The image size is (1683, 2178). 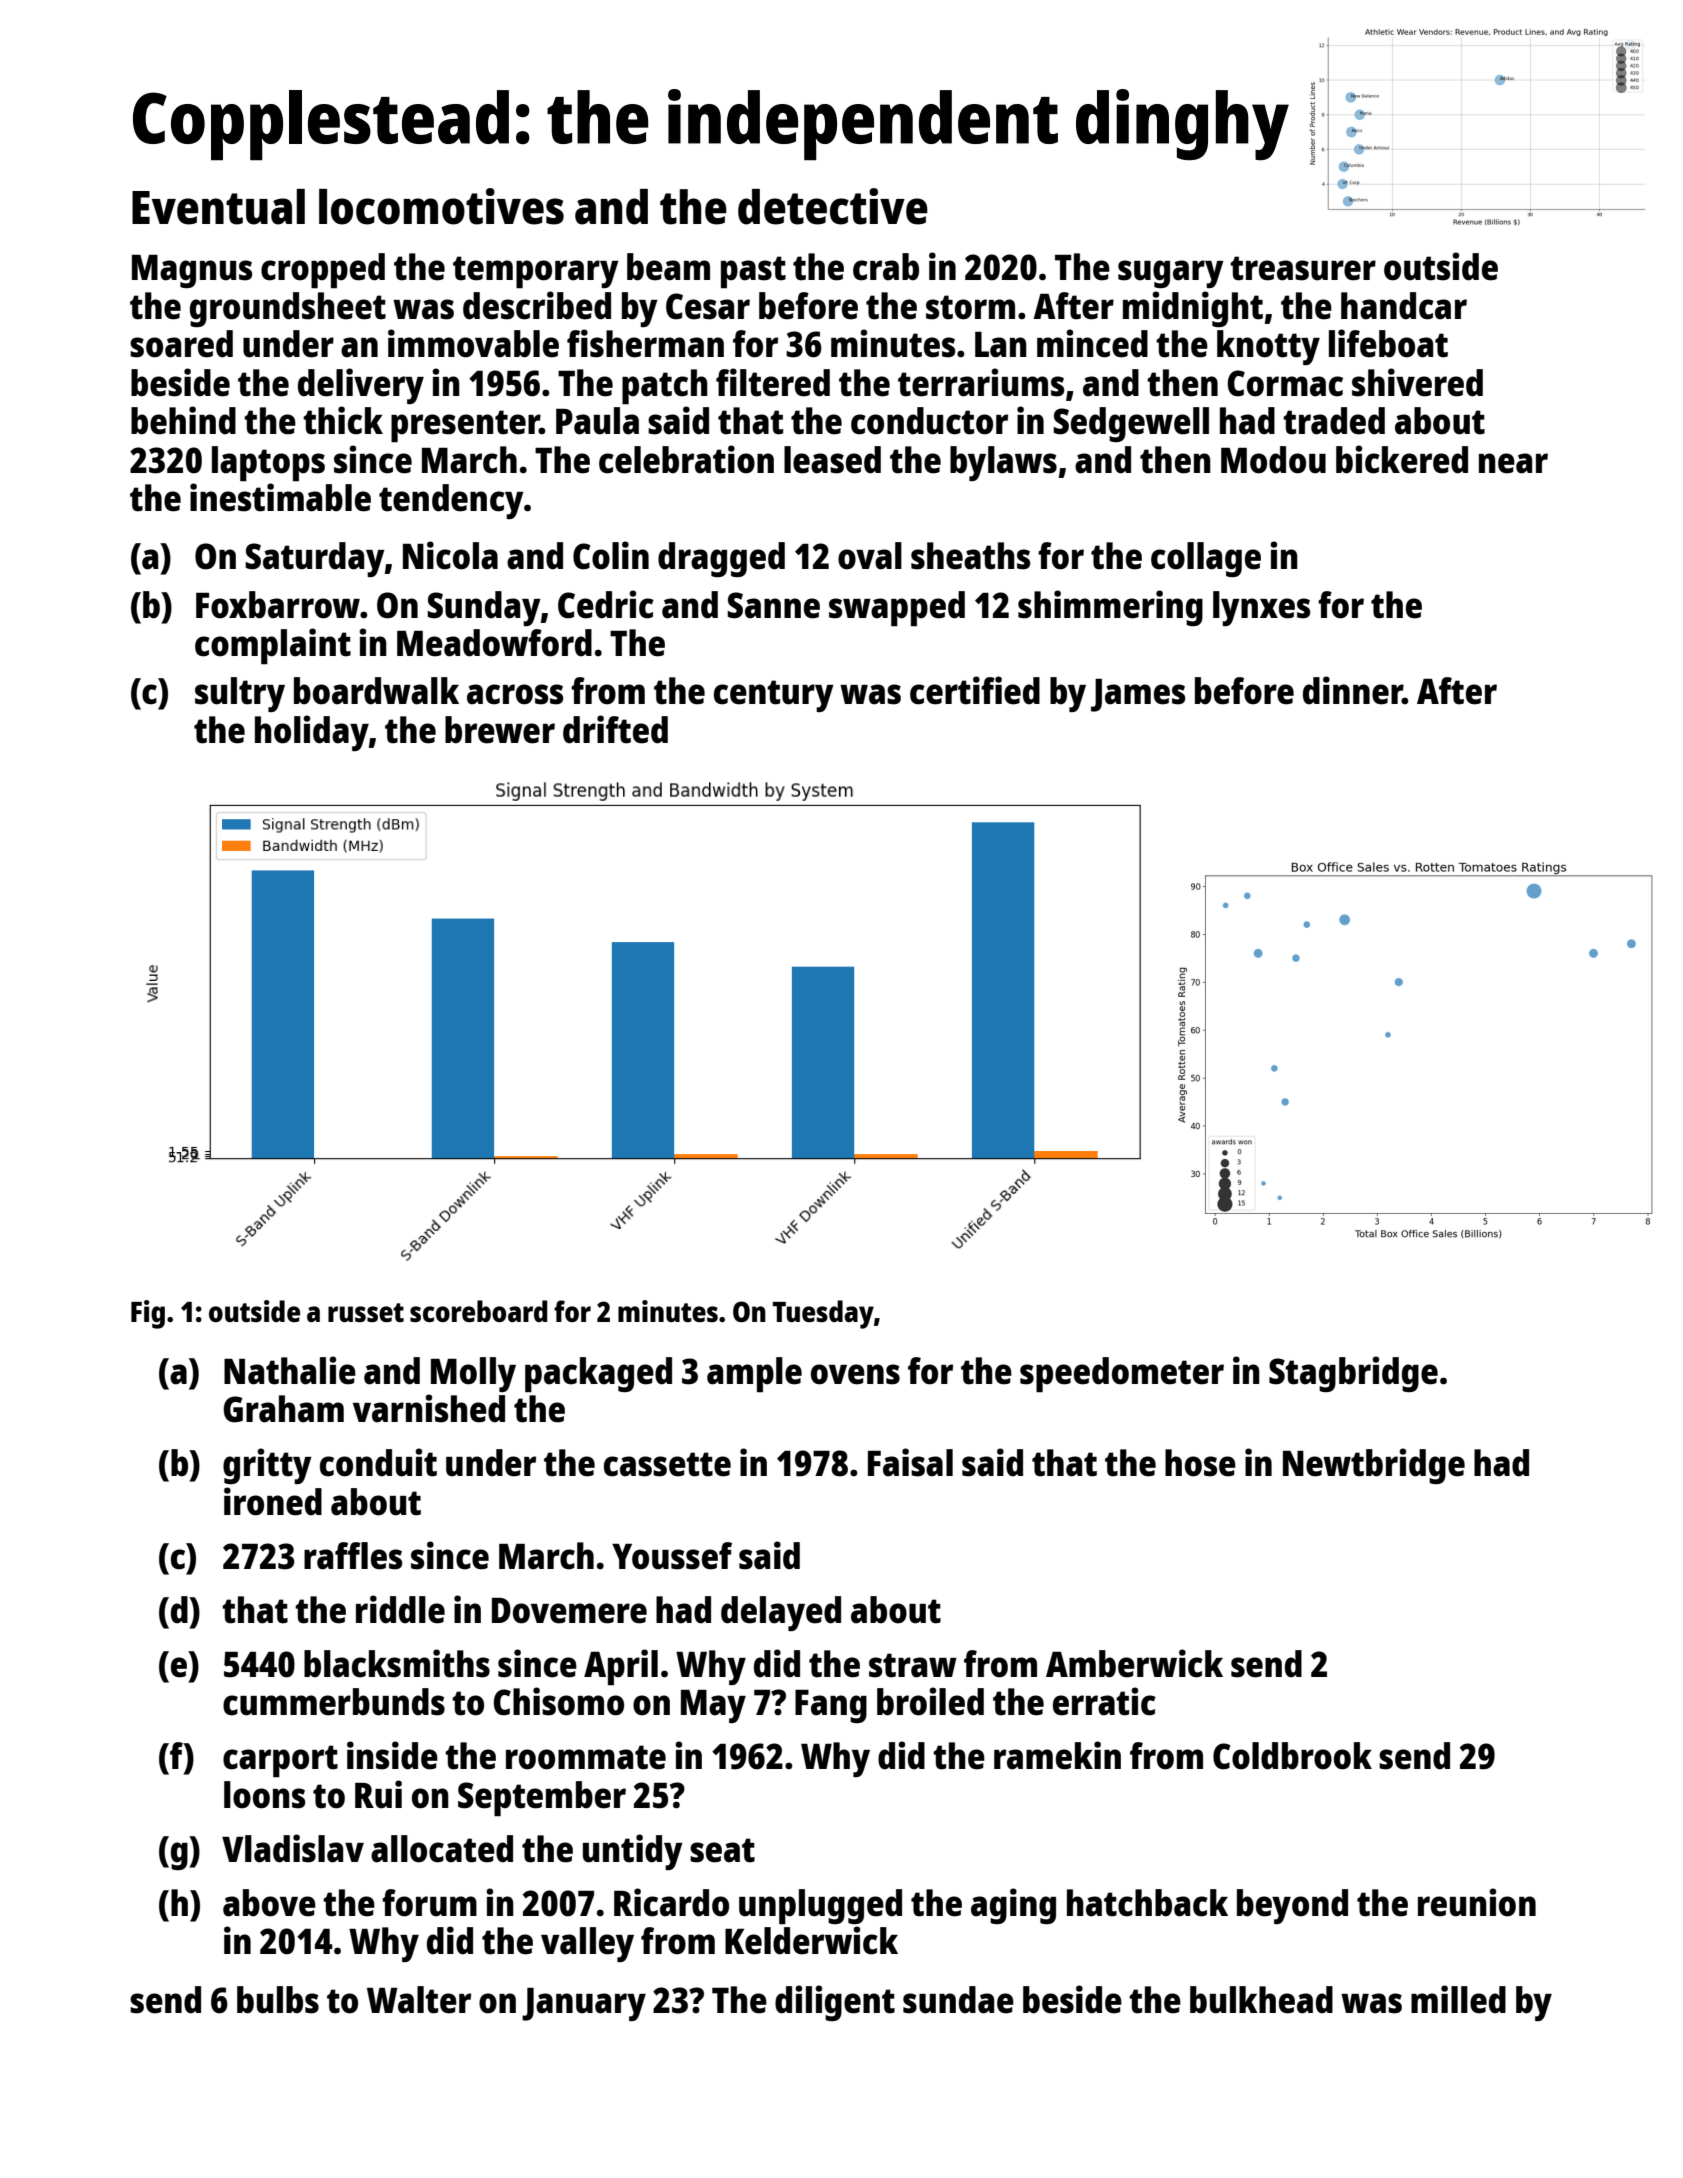 I want to click on ovens, so click(x=855, y=1374).
